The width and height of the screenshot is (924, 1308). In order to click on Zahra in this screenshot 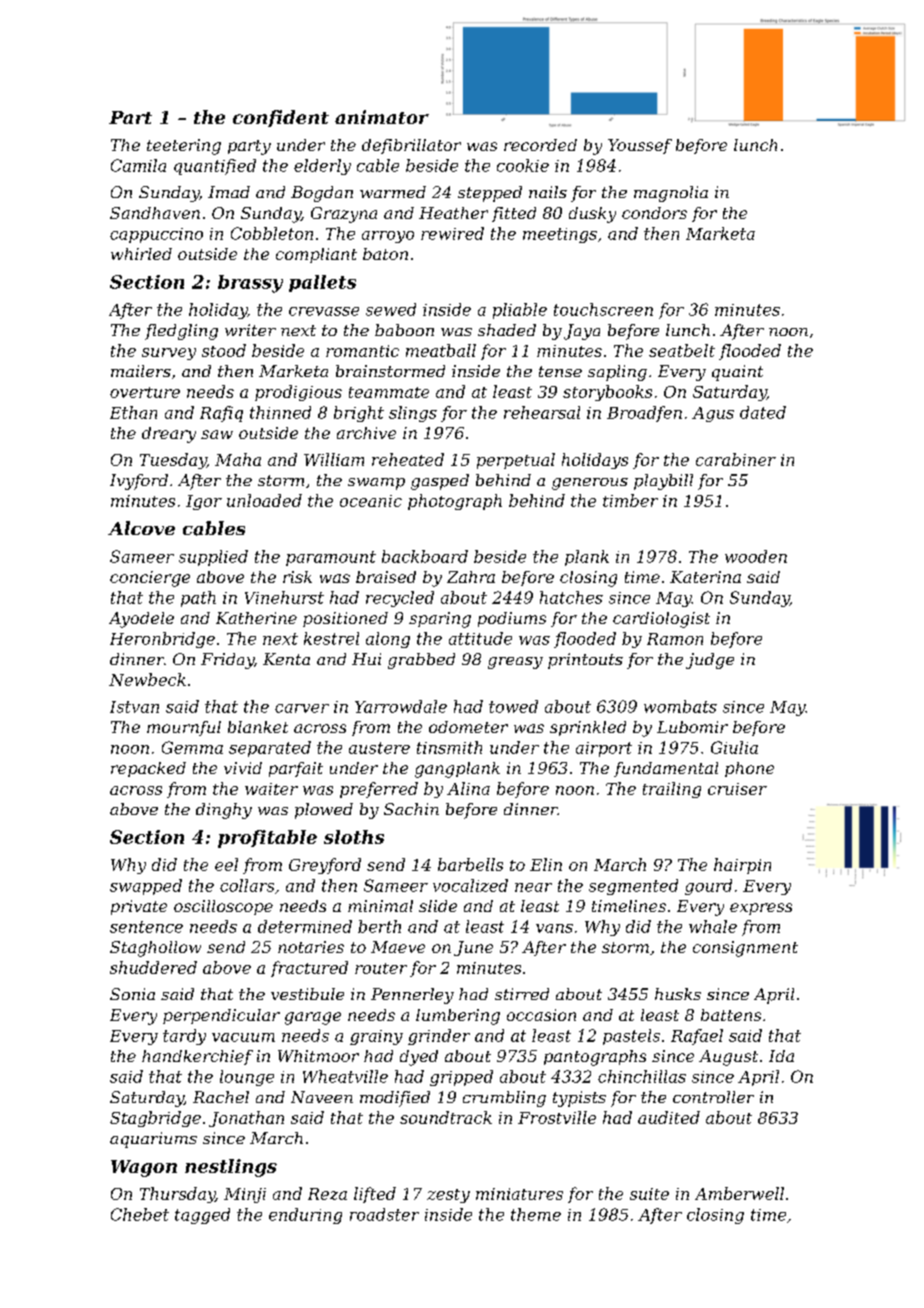, I will do `click(471, 577)`.
